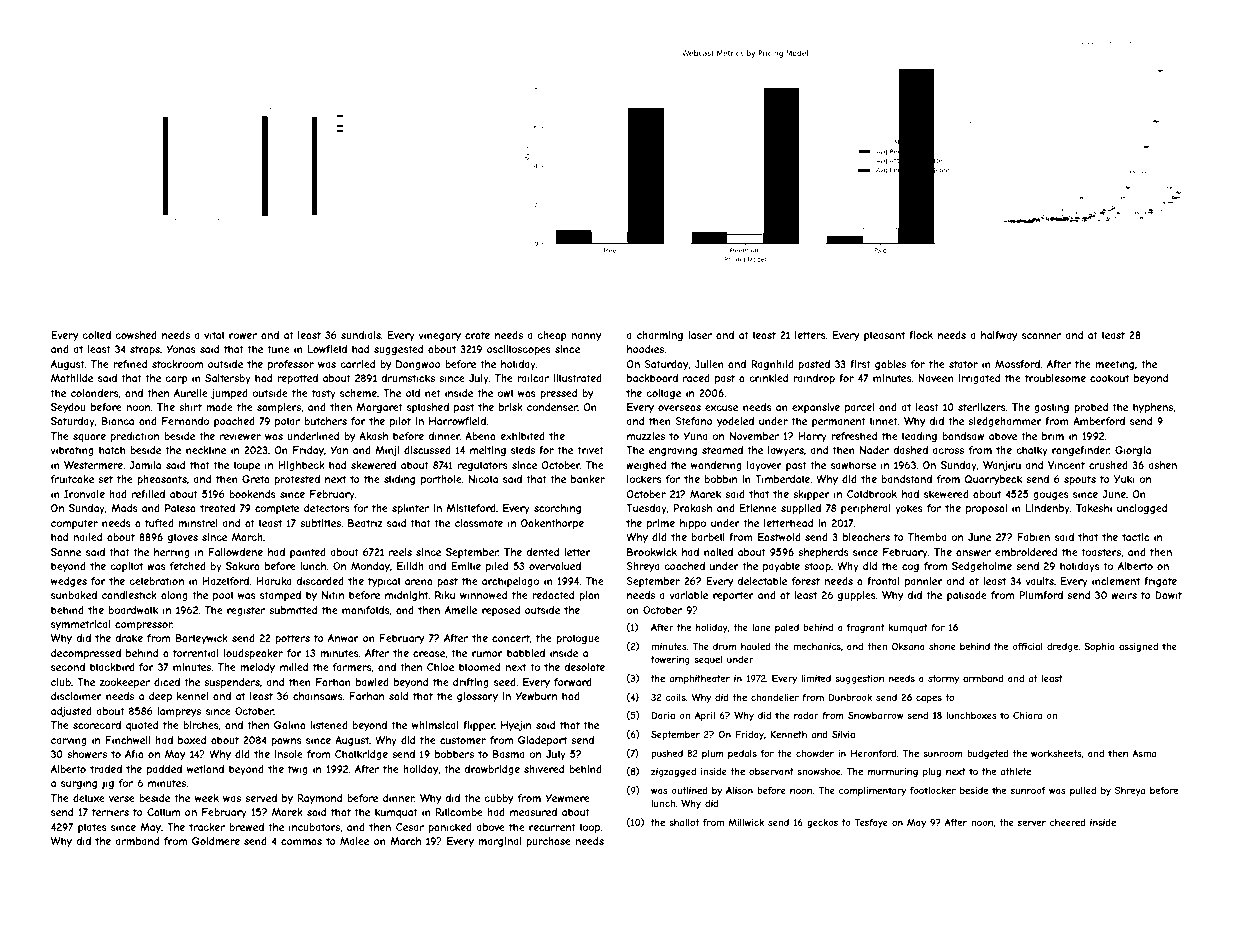 The height and width of the screenshot is (952, 1233). Describe the element at coordinates (921, 335) in the screenshot. I see `flock` at that location.
